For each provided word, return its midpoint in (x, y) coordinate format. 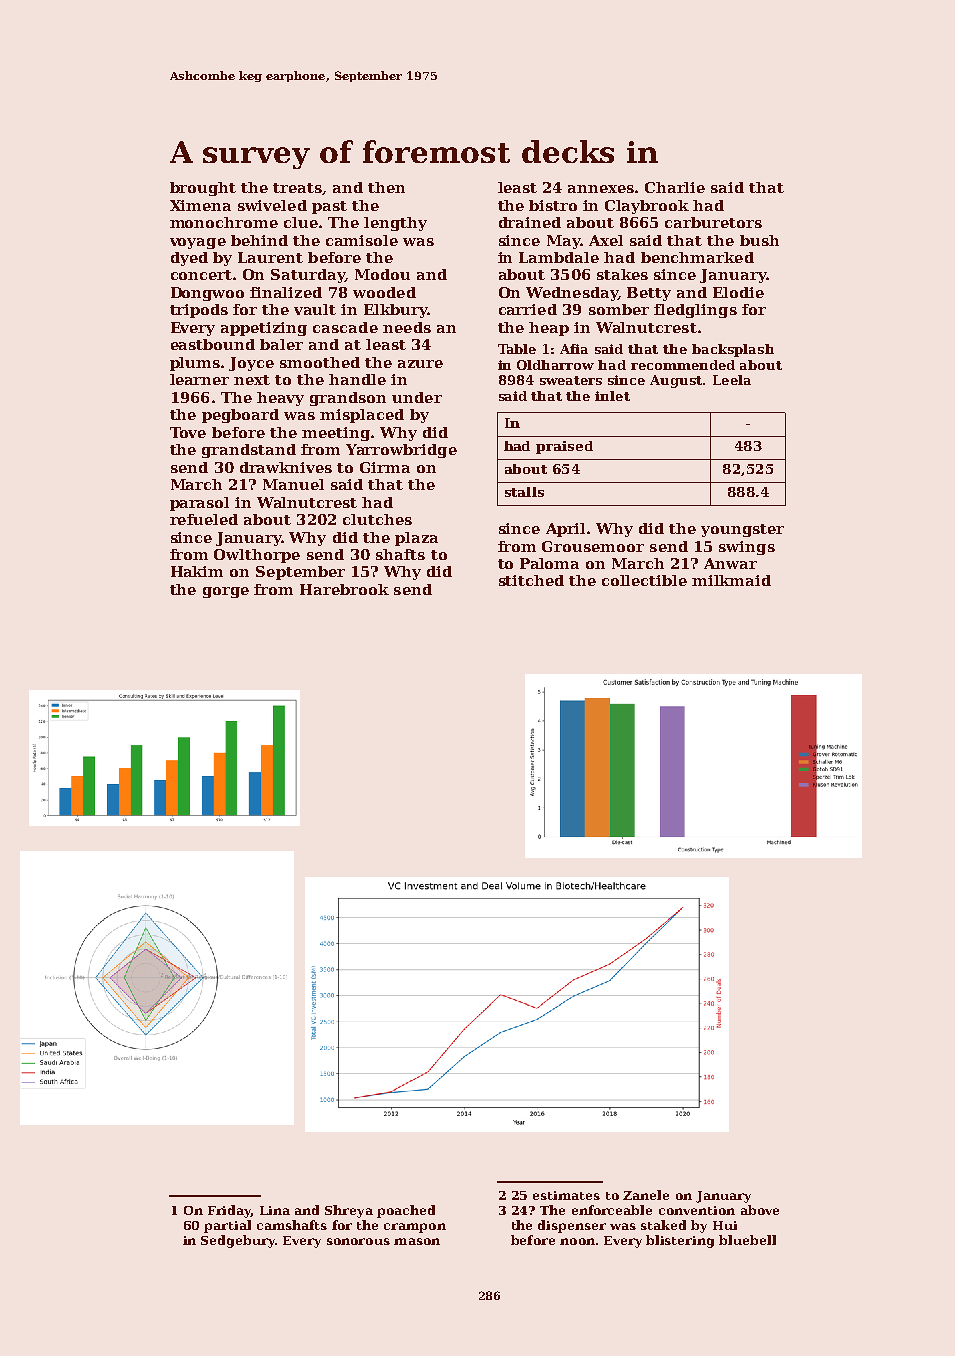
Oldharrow (555, 365)
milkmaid (731, 580)
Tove (188, 432)
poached (406, 1211)
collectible (644, 580)
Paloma (549, 563)
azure (420, 364)
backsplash (733, 350)
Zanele (646, 1195)
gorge (226, 592)
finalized (286, 292)
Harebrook (344, 589)
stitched (531, 580)
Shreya (349, 1211)
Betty (649, 294)
